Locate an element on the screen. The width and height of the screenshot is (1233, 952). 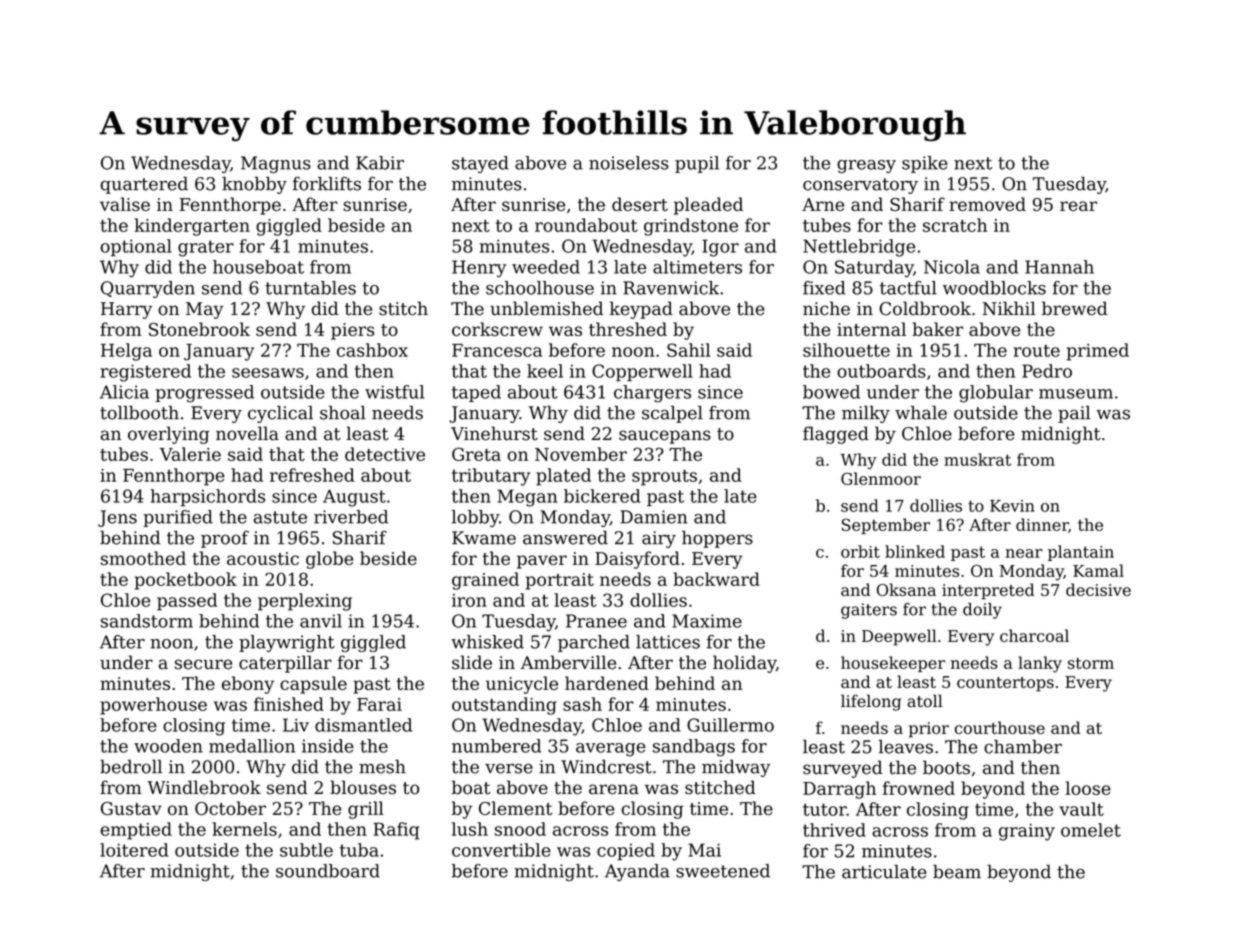
near is located at coordinates (1024, 553).
